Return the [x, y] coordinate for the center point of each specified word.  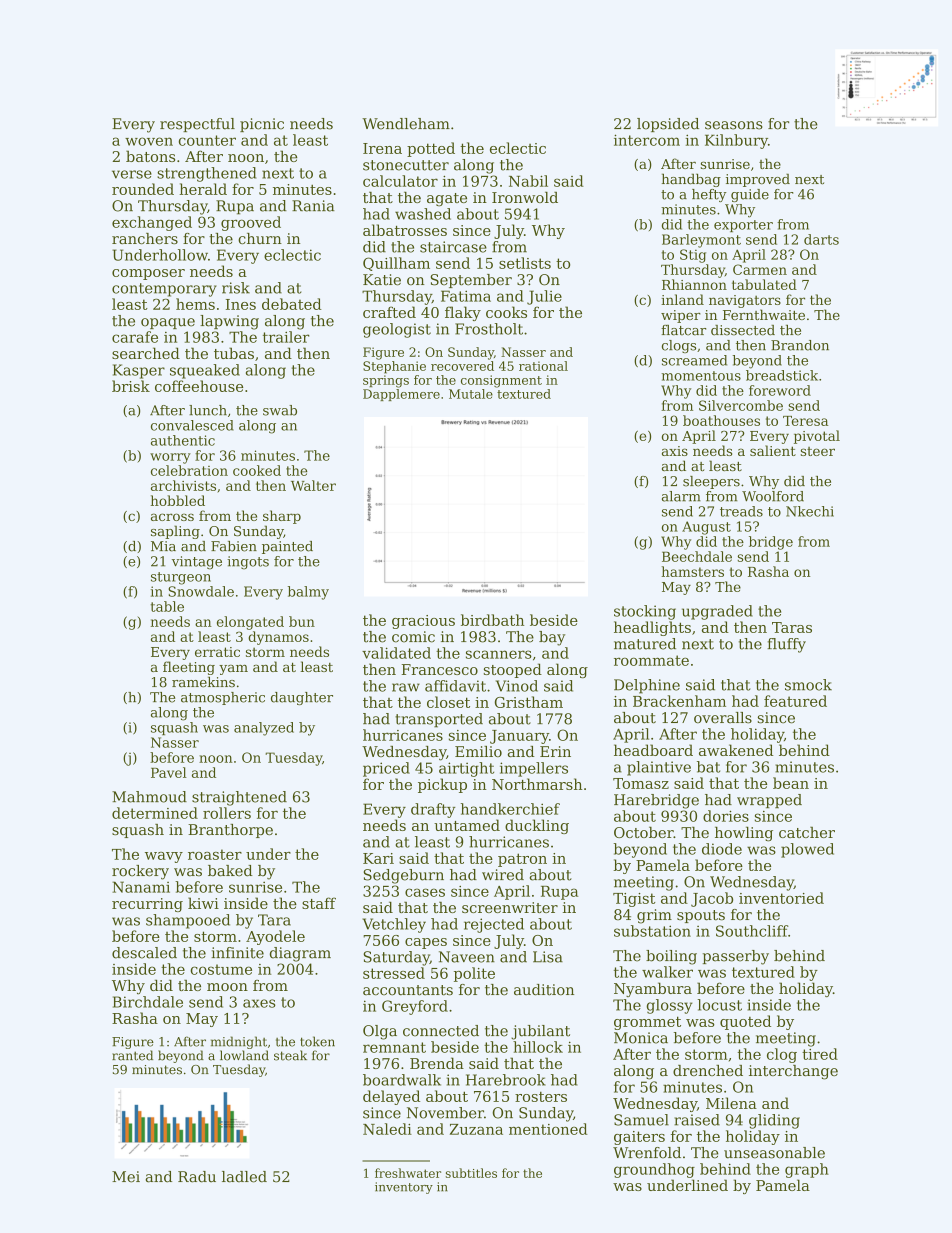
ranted [132, 1055]
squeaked [205, 371]
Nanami [141, 887]
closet [448, 702]
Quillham [396, 264]
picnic [262, 125]
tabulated [764, 284]
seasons [734, 125]
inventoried [781, 898]
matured [645, 644]
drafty [433, 810]
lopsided [668, 125]
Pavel [169, 772]
